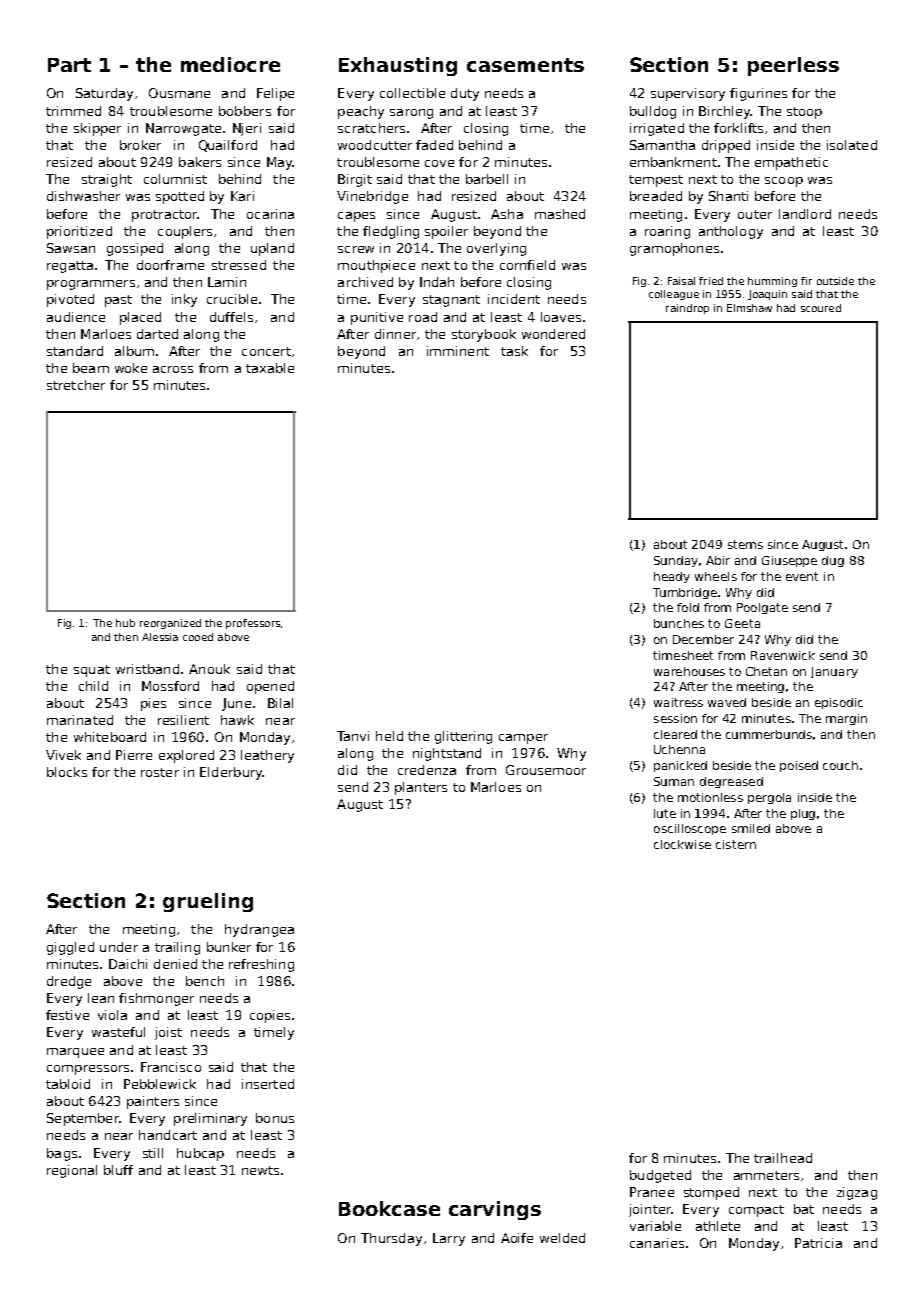  I want to click on January, so click(834, 672).
